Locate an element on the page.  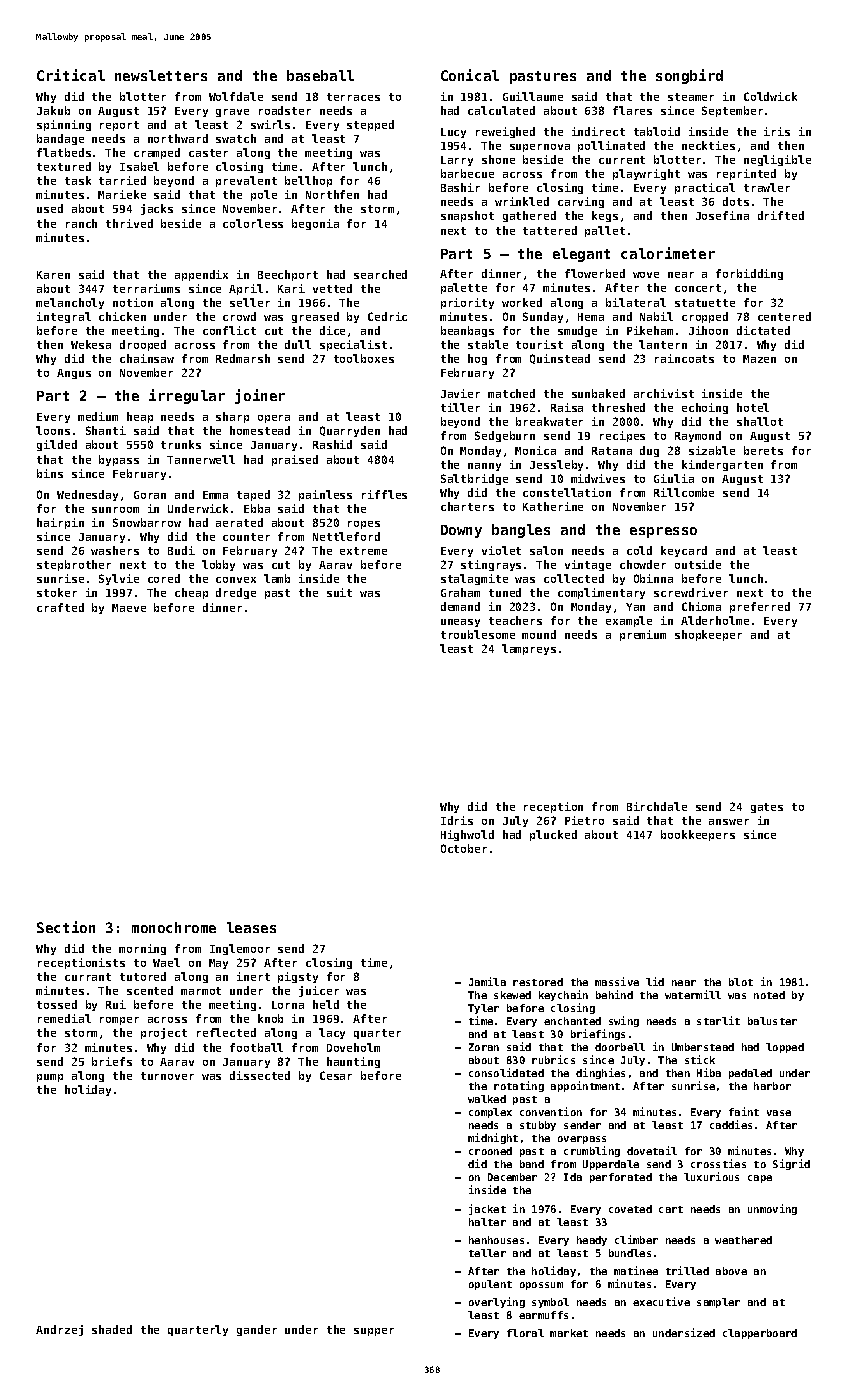
baseball is located at coordinates (320, 75).
